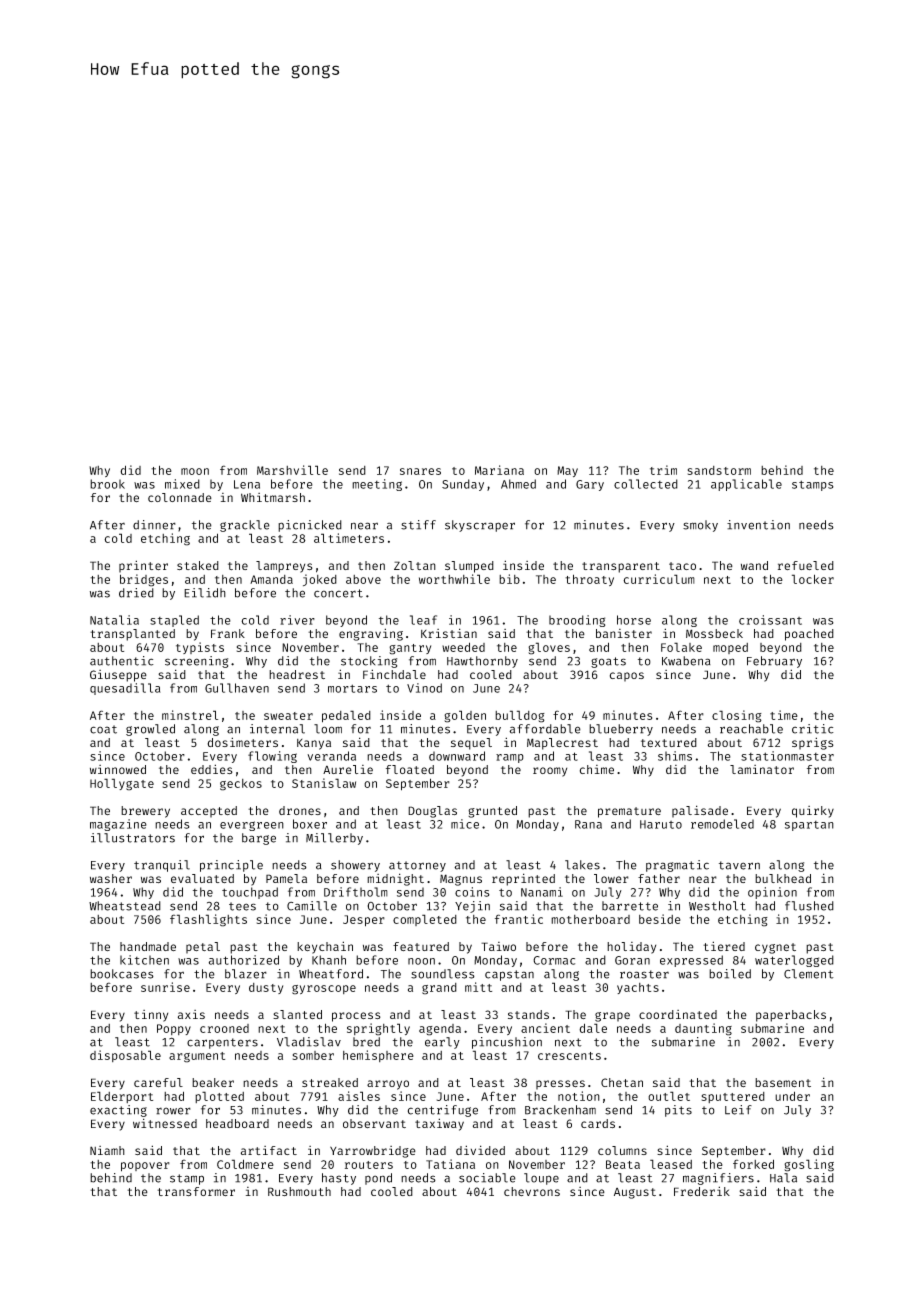 The height and width of the image is (1308, 924). I want to click on dinner, so click(154, 525).
